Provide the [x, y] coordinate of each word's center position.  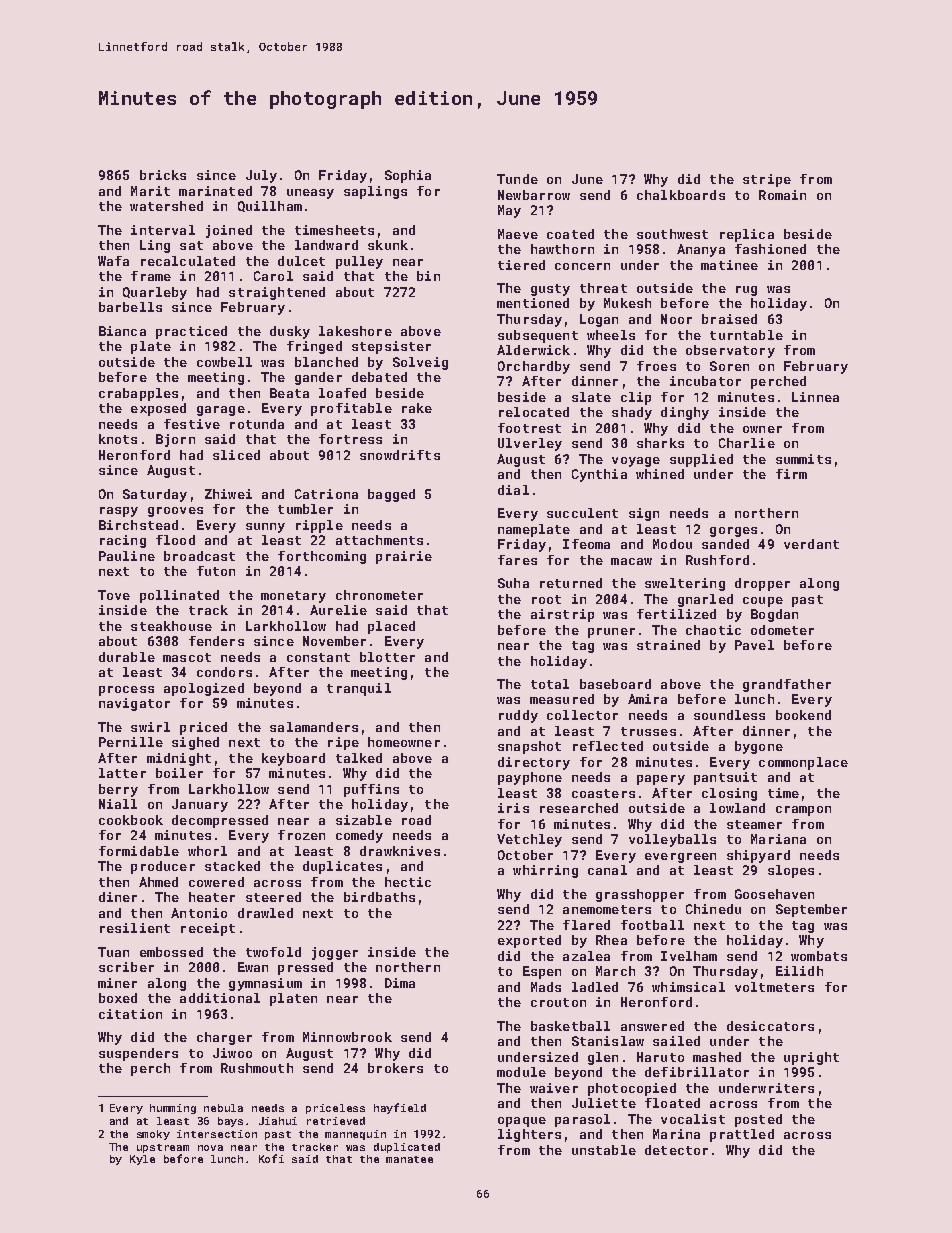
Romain [782, 195]
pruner [611, 633]
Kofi [271, 1158]
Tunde [517, 179]
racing [123, 541]
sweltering [685, 584]
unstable [604, 1150]
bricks [163, 175]
